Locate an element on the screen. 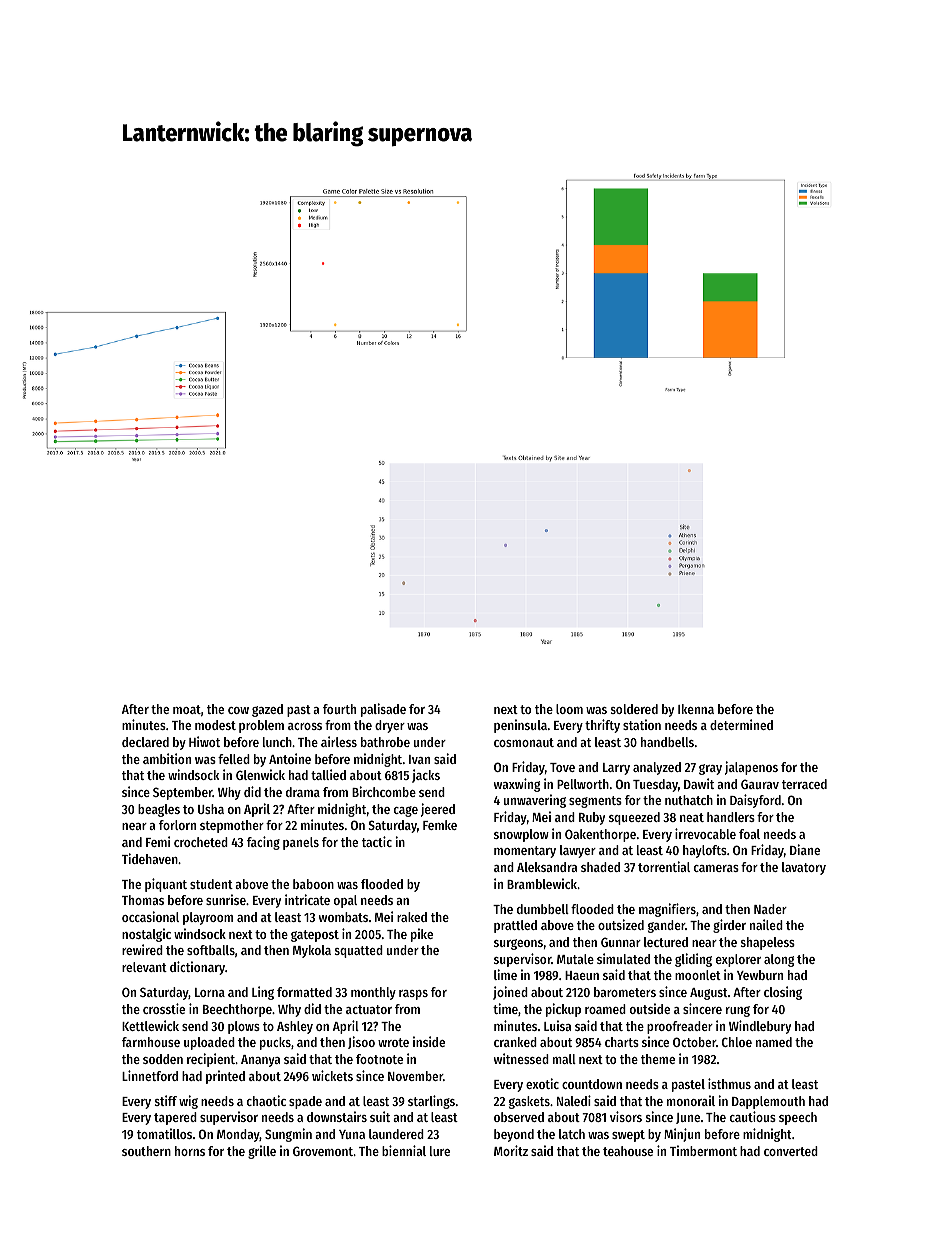  Naledi is located at coordinates (574, 1100).
